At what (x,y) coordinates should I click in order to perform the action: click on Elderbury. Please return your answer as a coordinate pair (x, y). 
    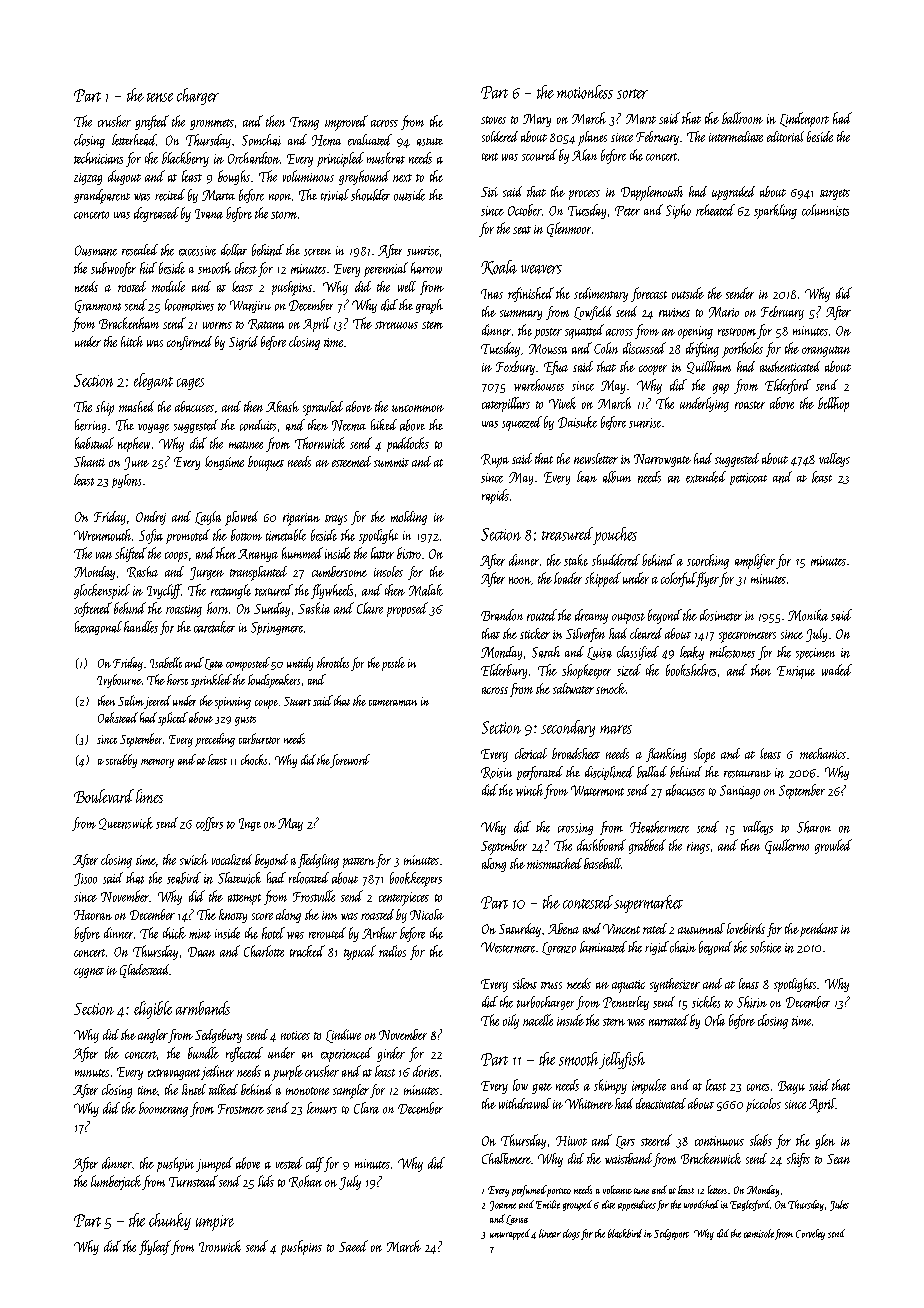
    Looking at the image, I should click on (504, 671).
